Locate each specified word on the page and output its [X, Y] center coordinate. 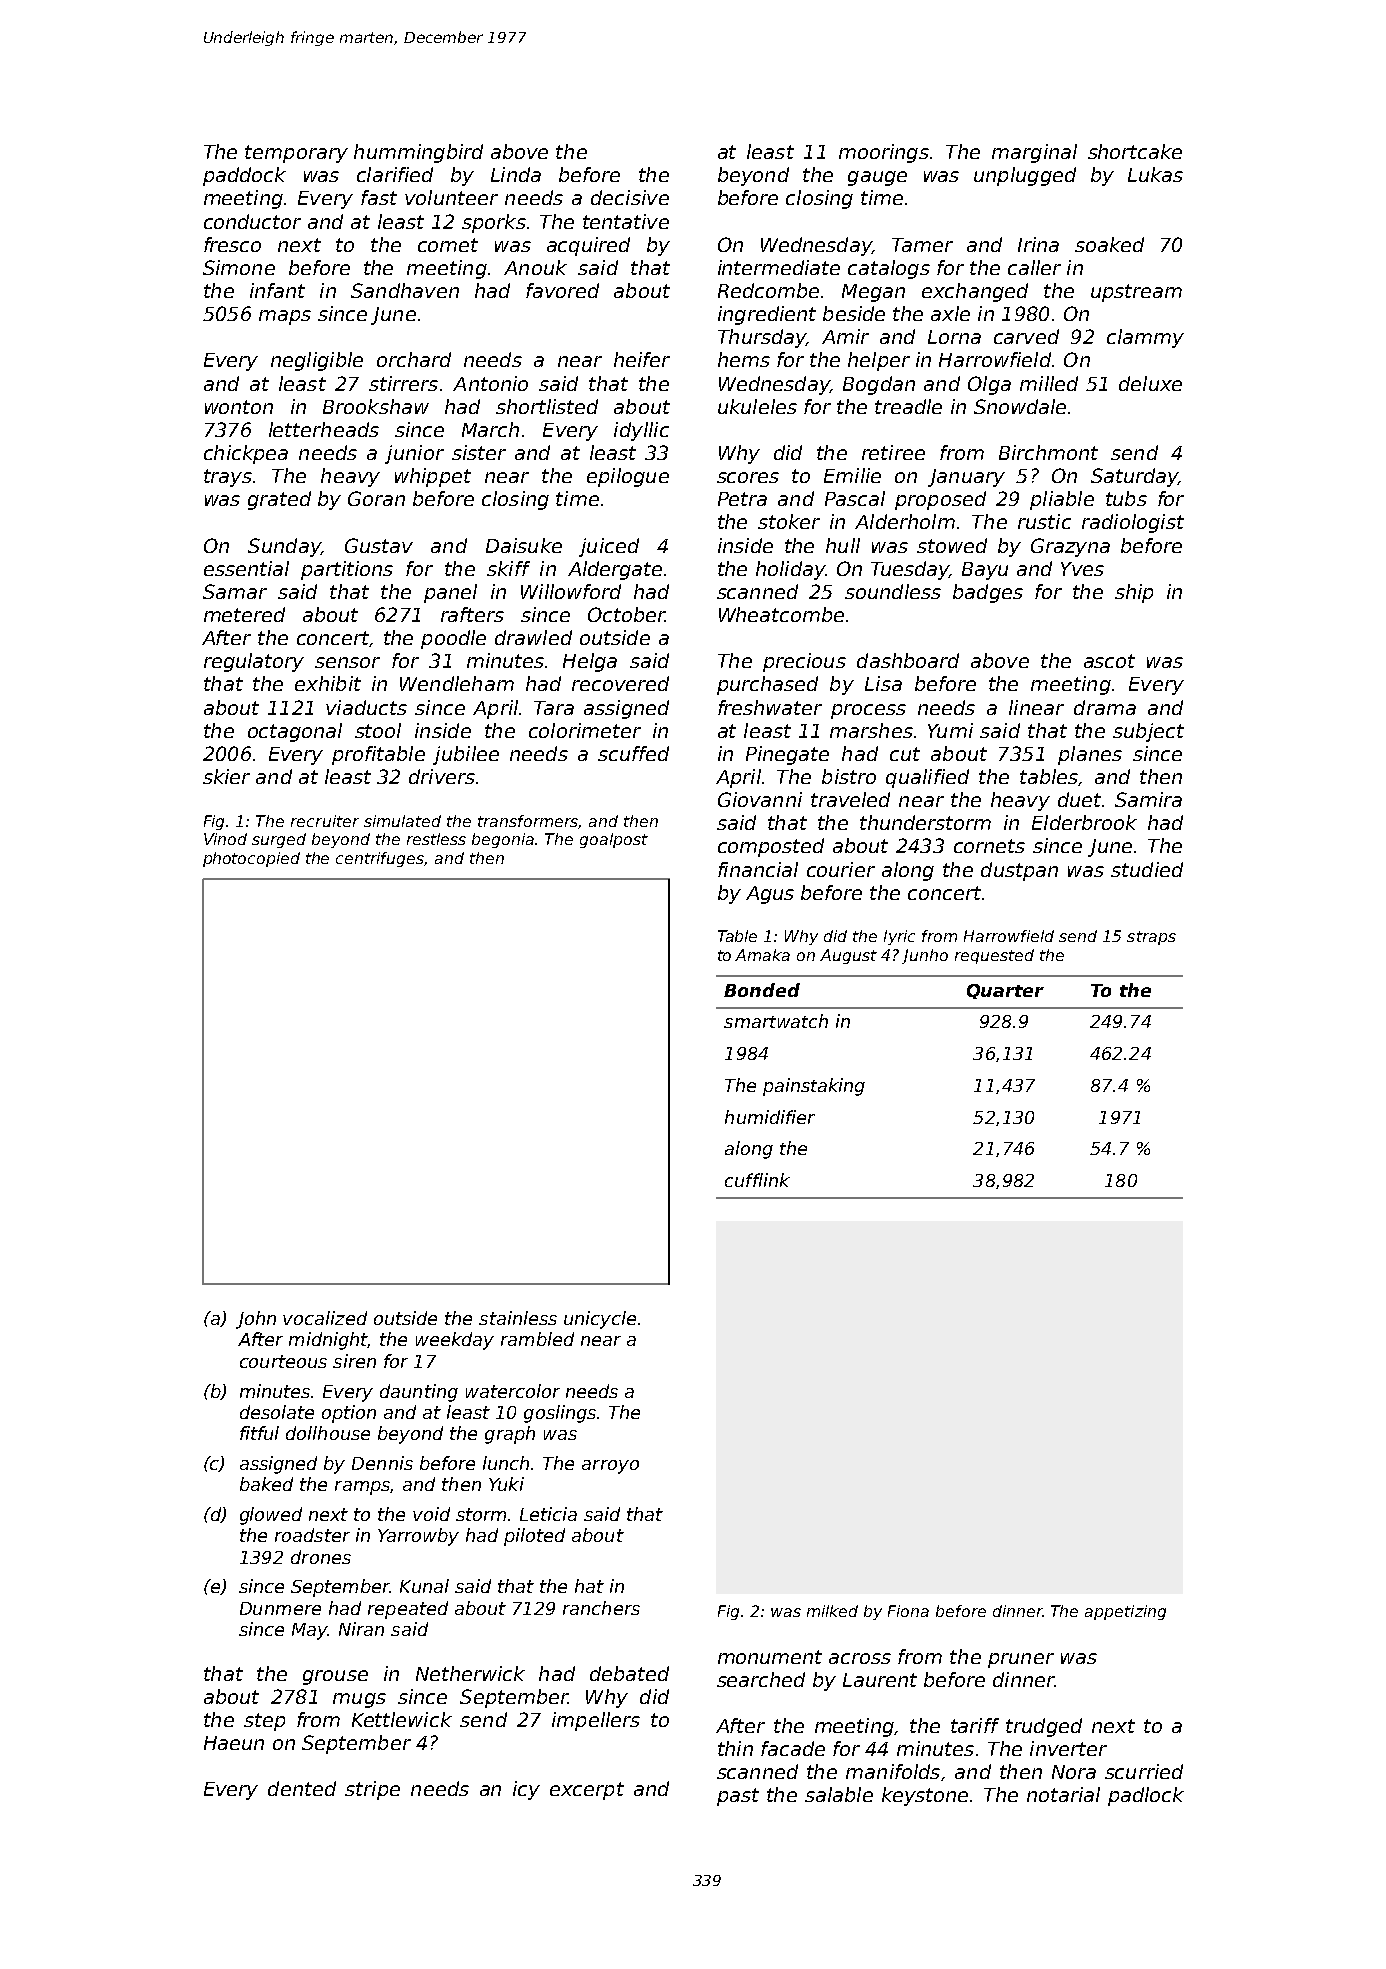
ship [1134, 593]
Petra [742, 499]
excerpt [587, 1791]
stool [378, 730]
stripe [372, 1790]
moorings [884, 153]
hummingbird [418, 153]
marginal [1034, 153]
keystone [925, 1796]
